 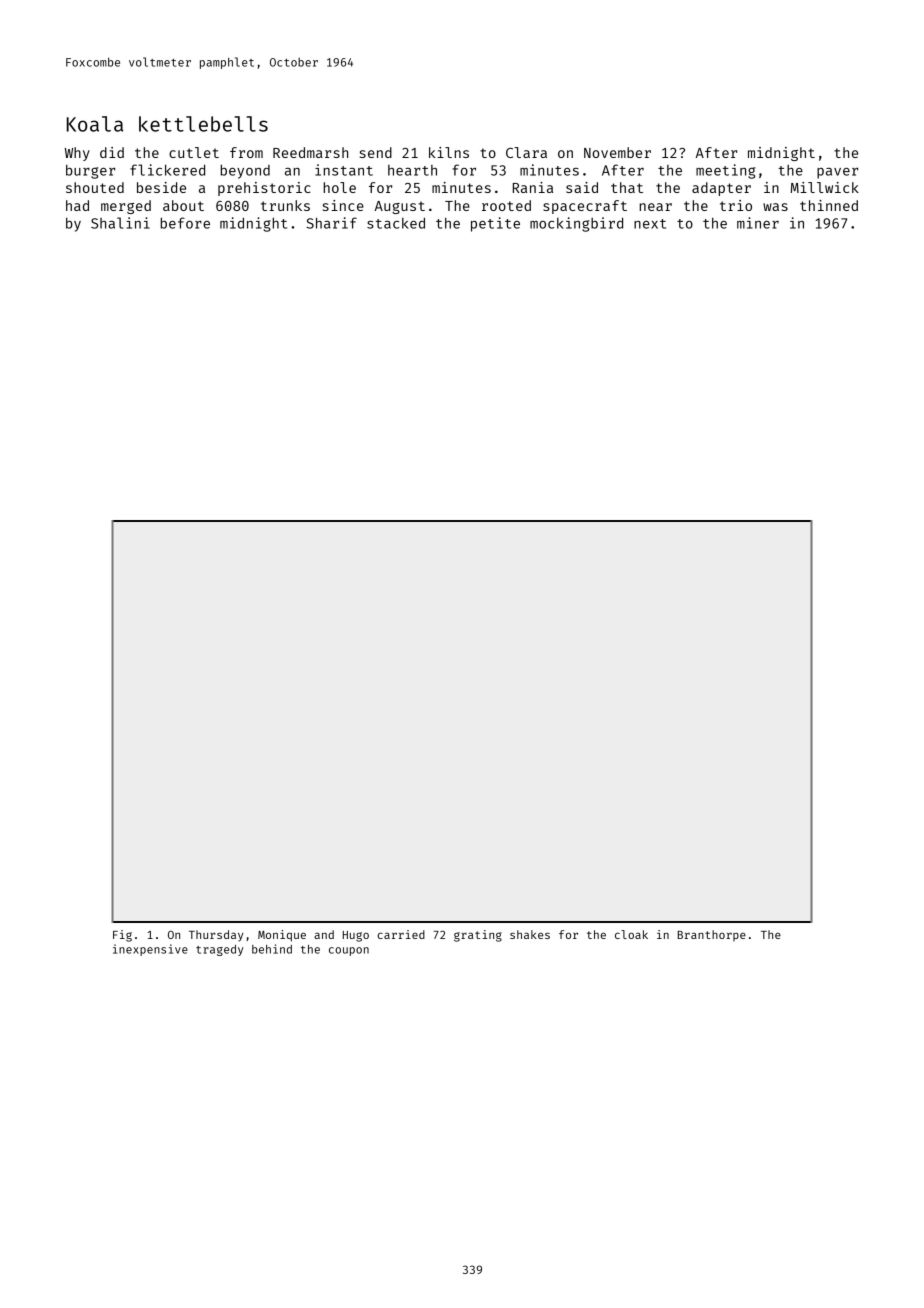 What do you see at coordinates (526, 152) in the document?
I see `Clara` at bounding box center [526, 152].
